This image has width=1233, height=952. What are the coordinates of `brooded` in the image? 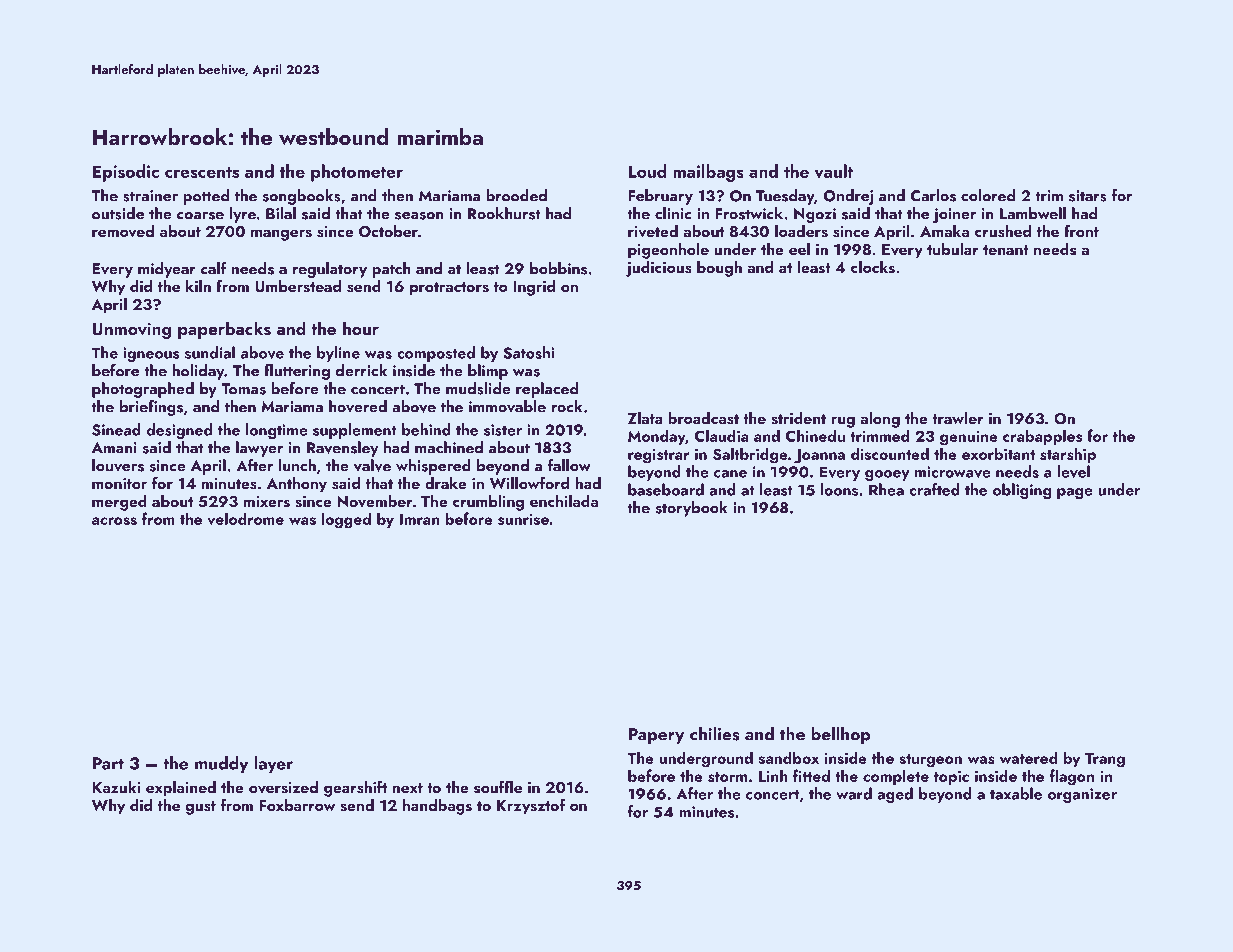 It's located at (516, 195).
